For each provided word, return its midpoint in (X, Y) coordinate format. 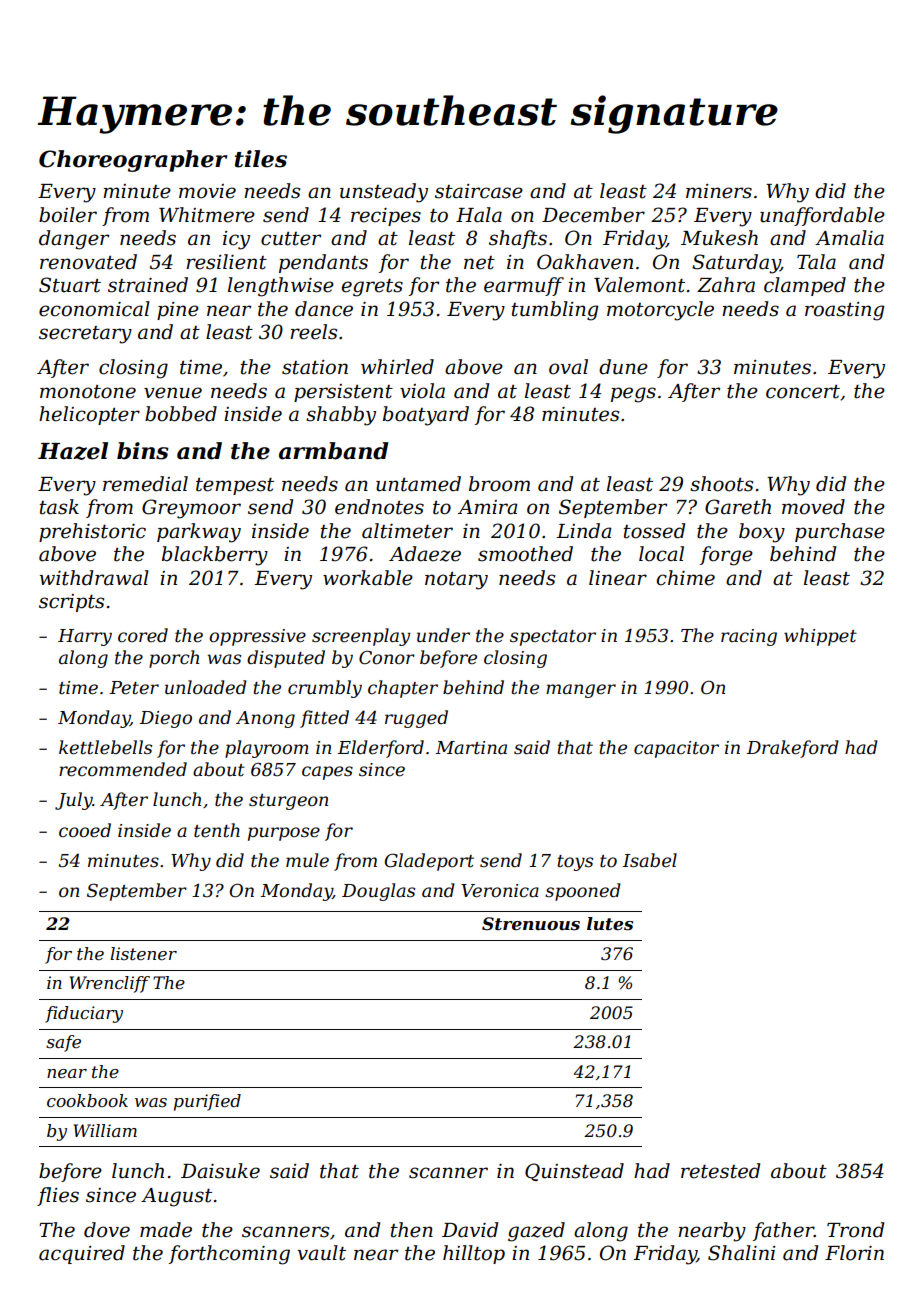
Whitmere (207, 215)
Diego (166, 719)
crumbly (325, 689)
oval (568, 367)
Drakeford (793, 749)
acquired (82, 1254)
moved (813, 507)
